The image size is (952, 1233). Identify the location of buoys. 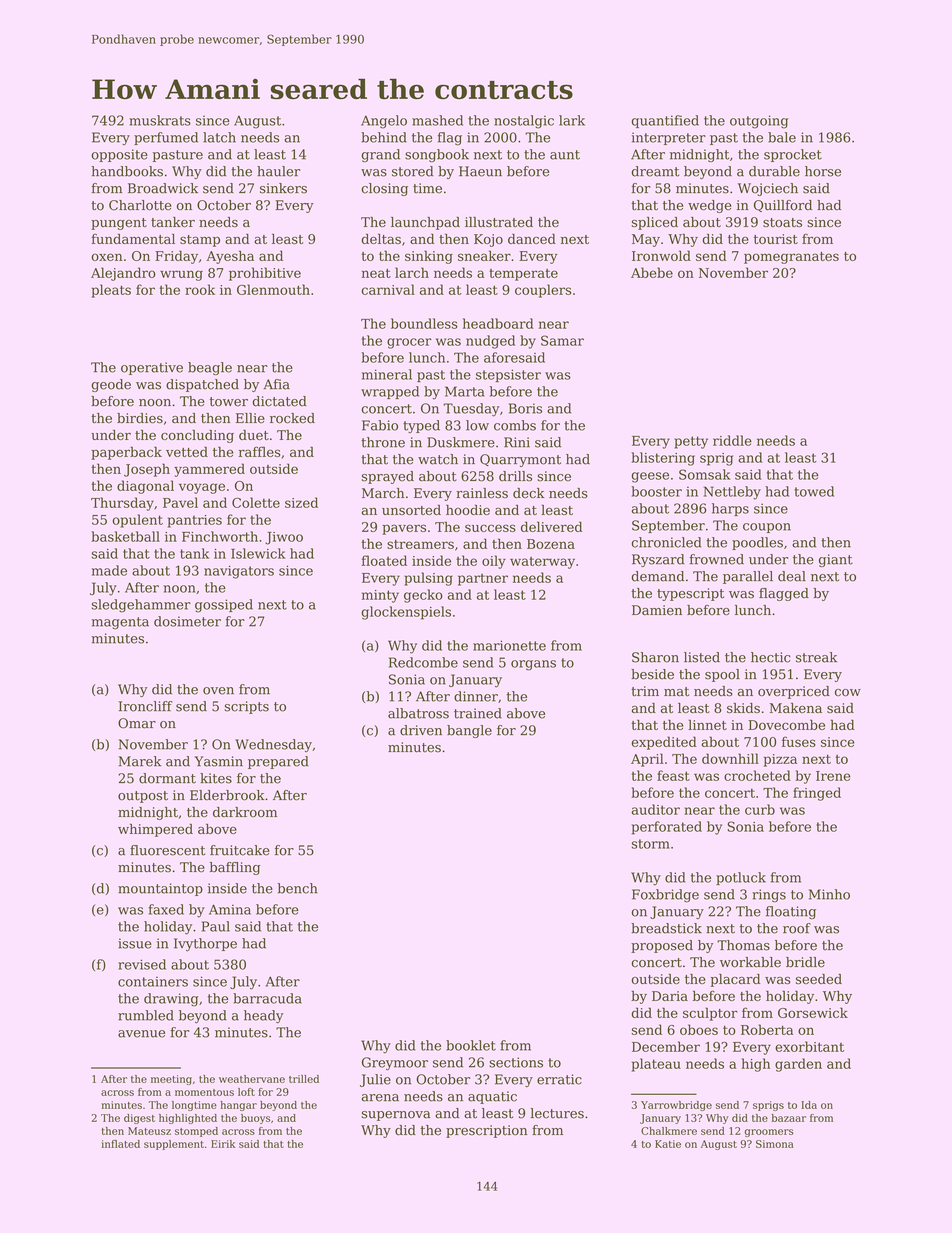
(255, 1119).
